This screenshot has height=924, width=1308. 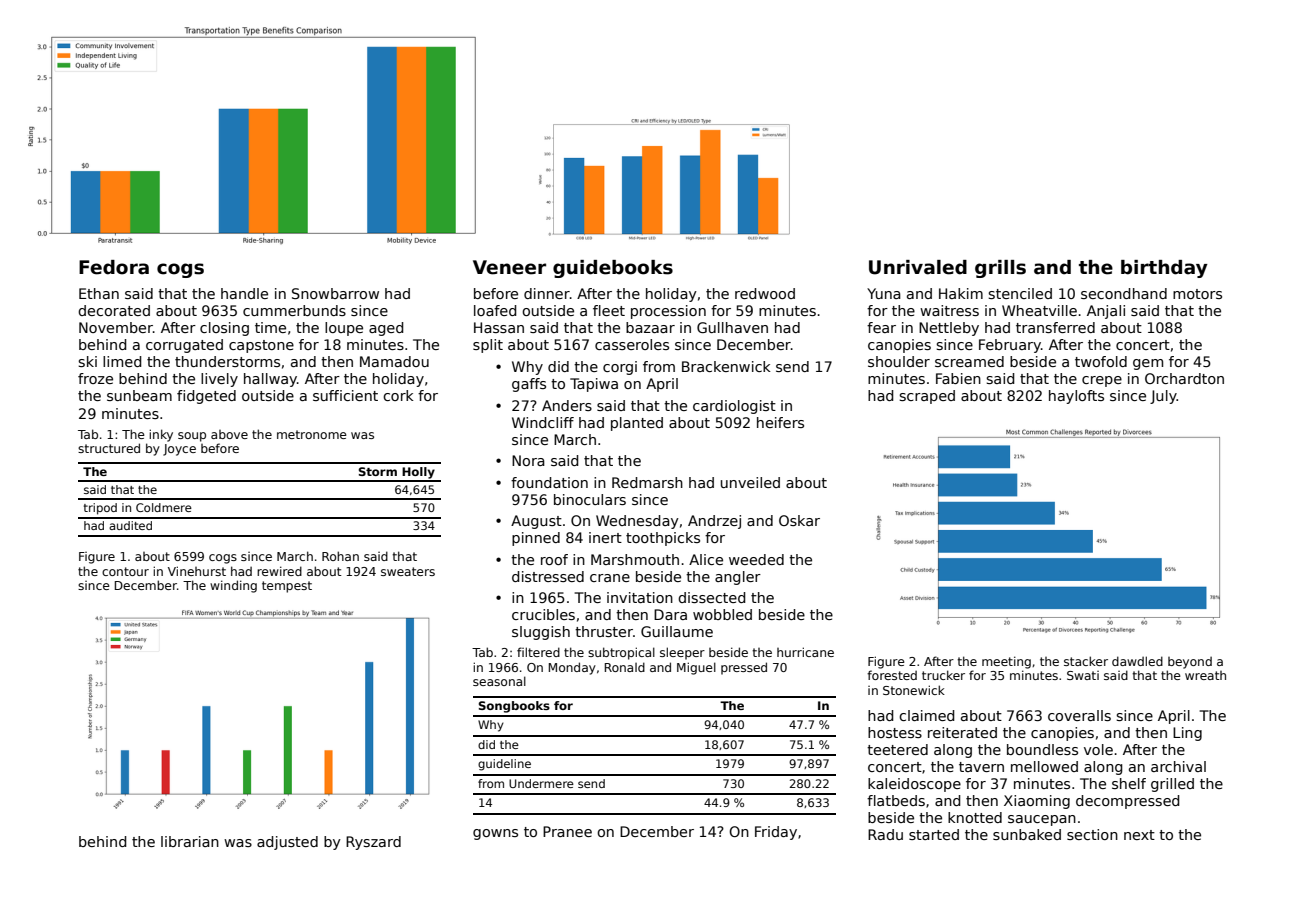 I want to click on seasonal, so click(x=499, y=681).
